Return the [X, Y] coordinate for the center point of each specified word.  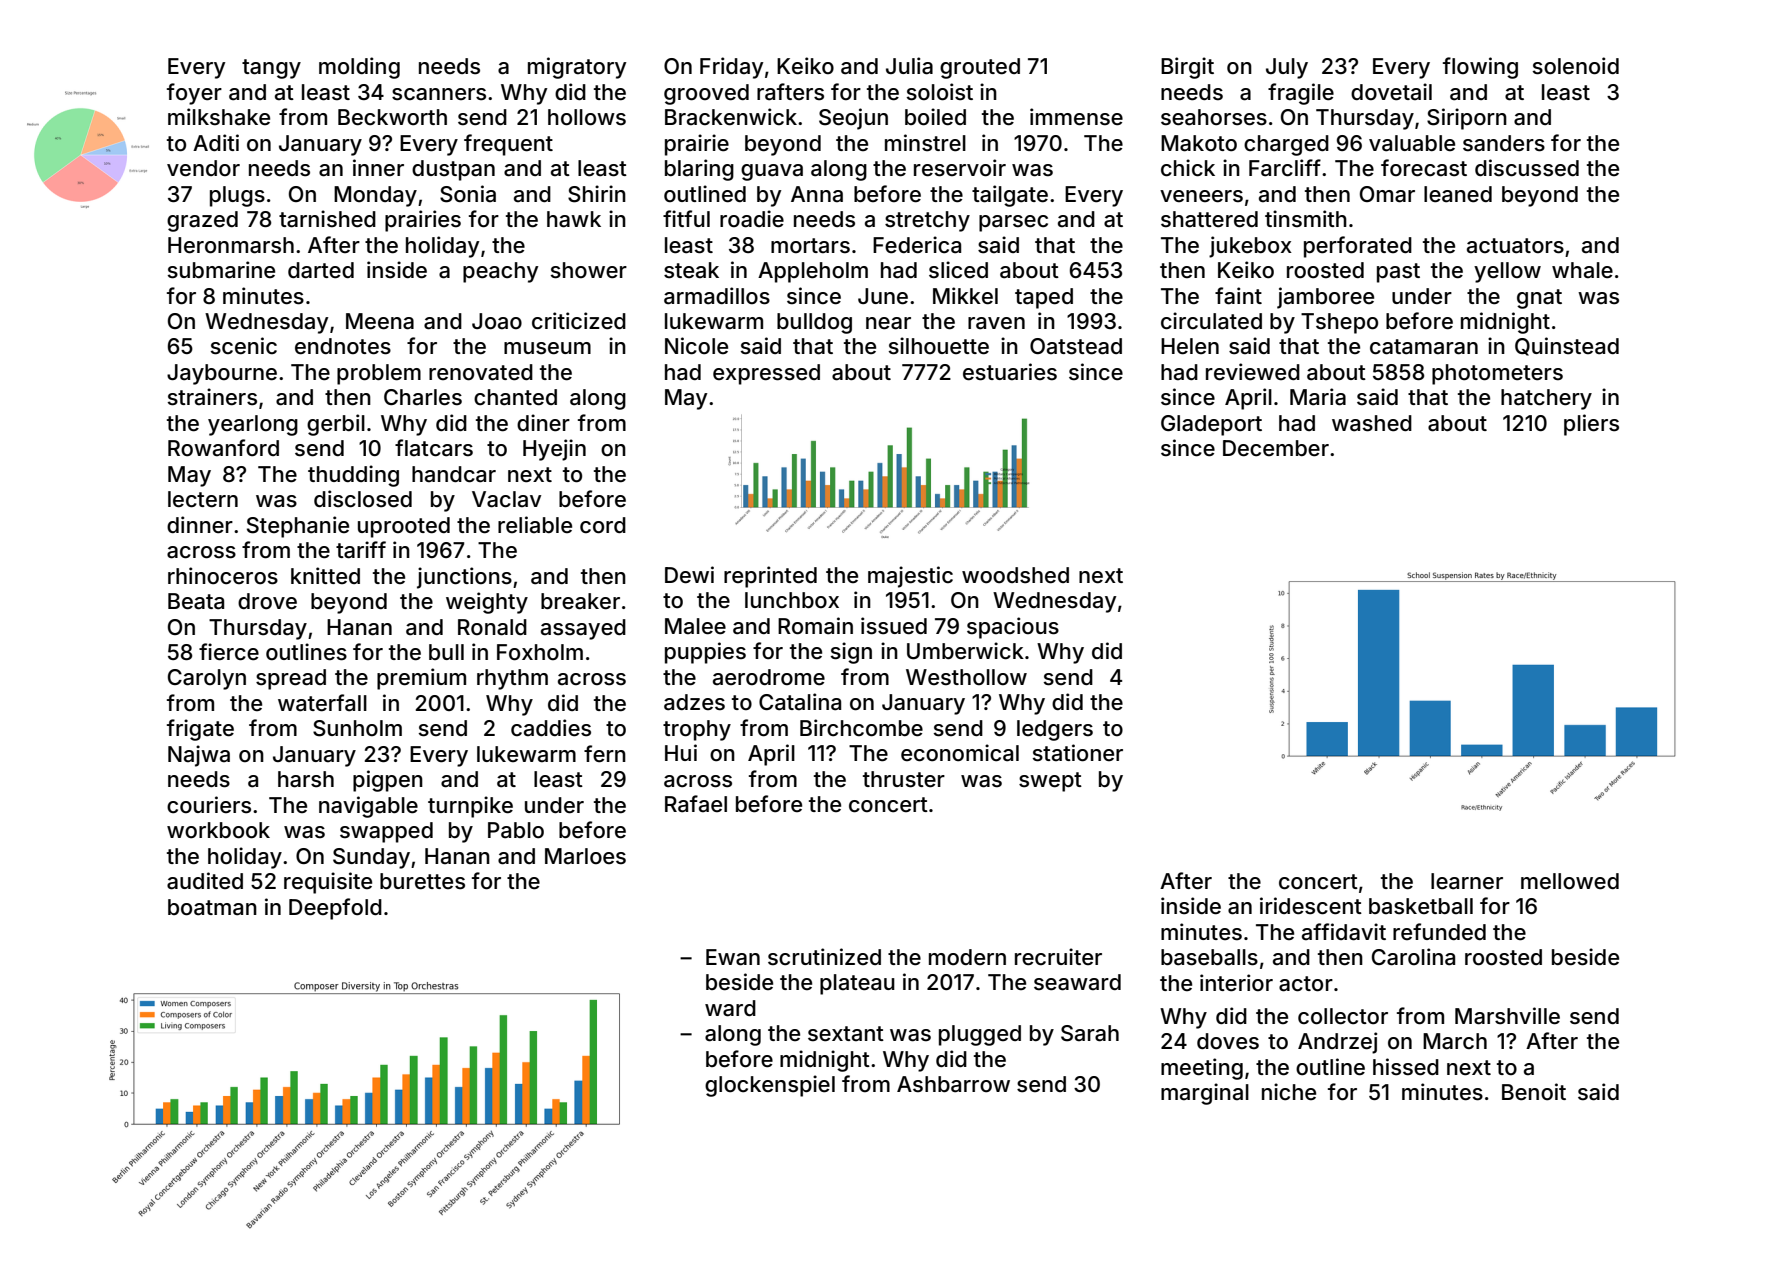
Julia [909, 66]
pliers [1591, 425]
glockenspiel [770, 1086]
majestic [910, 577]
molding [359, 68]
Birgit [1187, 68]
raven [996, 323]
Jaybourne [222, 374]
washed [1372, 423]
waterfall [322, 703]
